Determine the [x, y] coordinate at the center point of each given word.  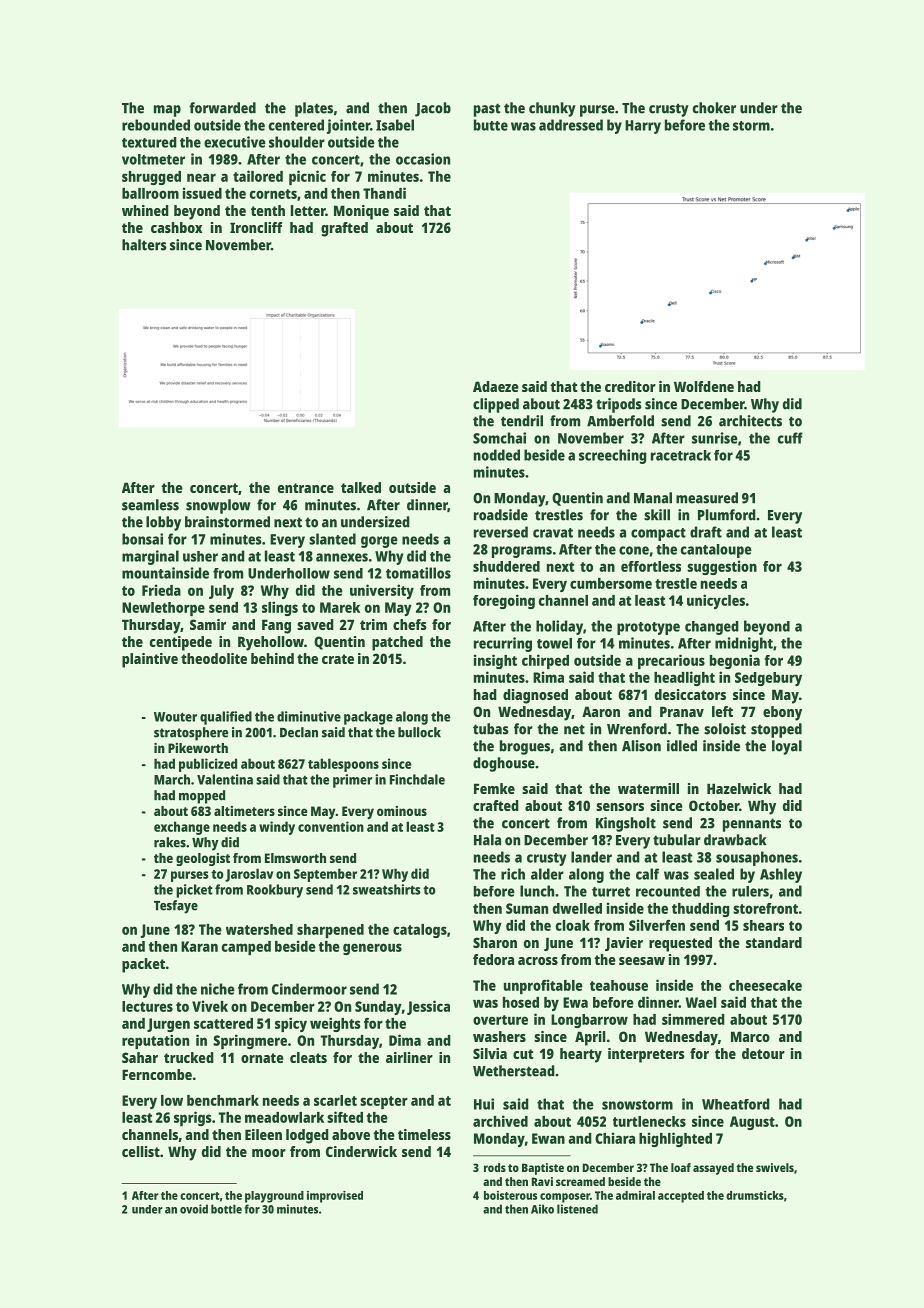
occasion [423, 159]
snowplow [218, 506]
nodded [497, 455]
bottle [226, 1209]
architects [750, 421]
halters [144, 245]
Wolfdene [704, 386]
